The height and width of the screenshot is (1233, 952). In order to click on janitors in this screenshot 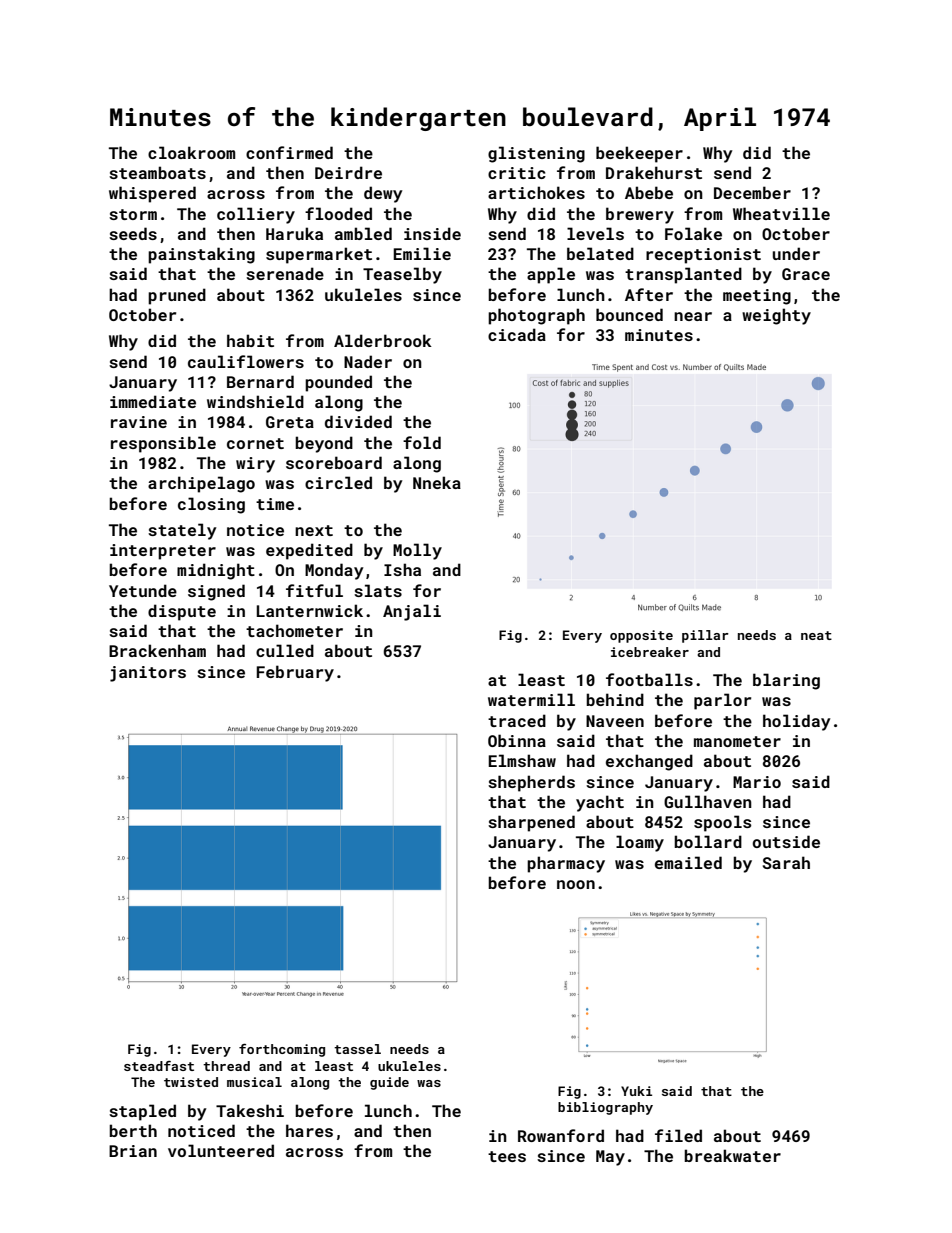, I will do `click(148, 674)`.
